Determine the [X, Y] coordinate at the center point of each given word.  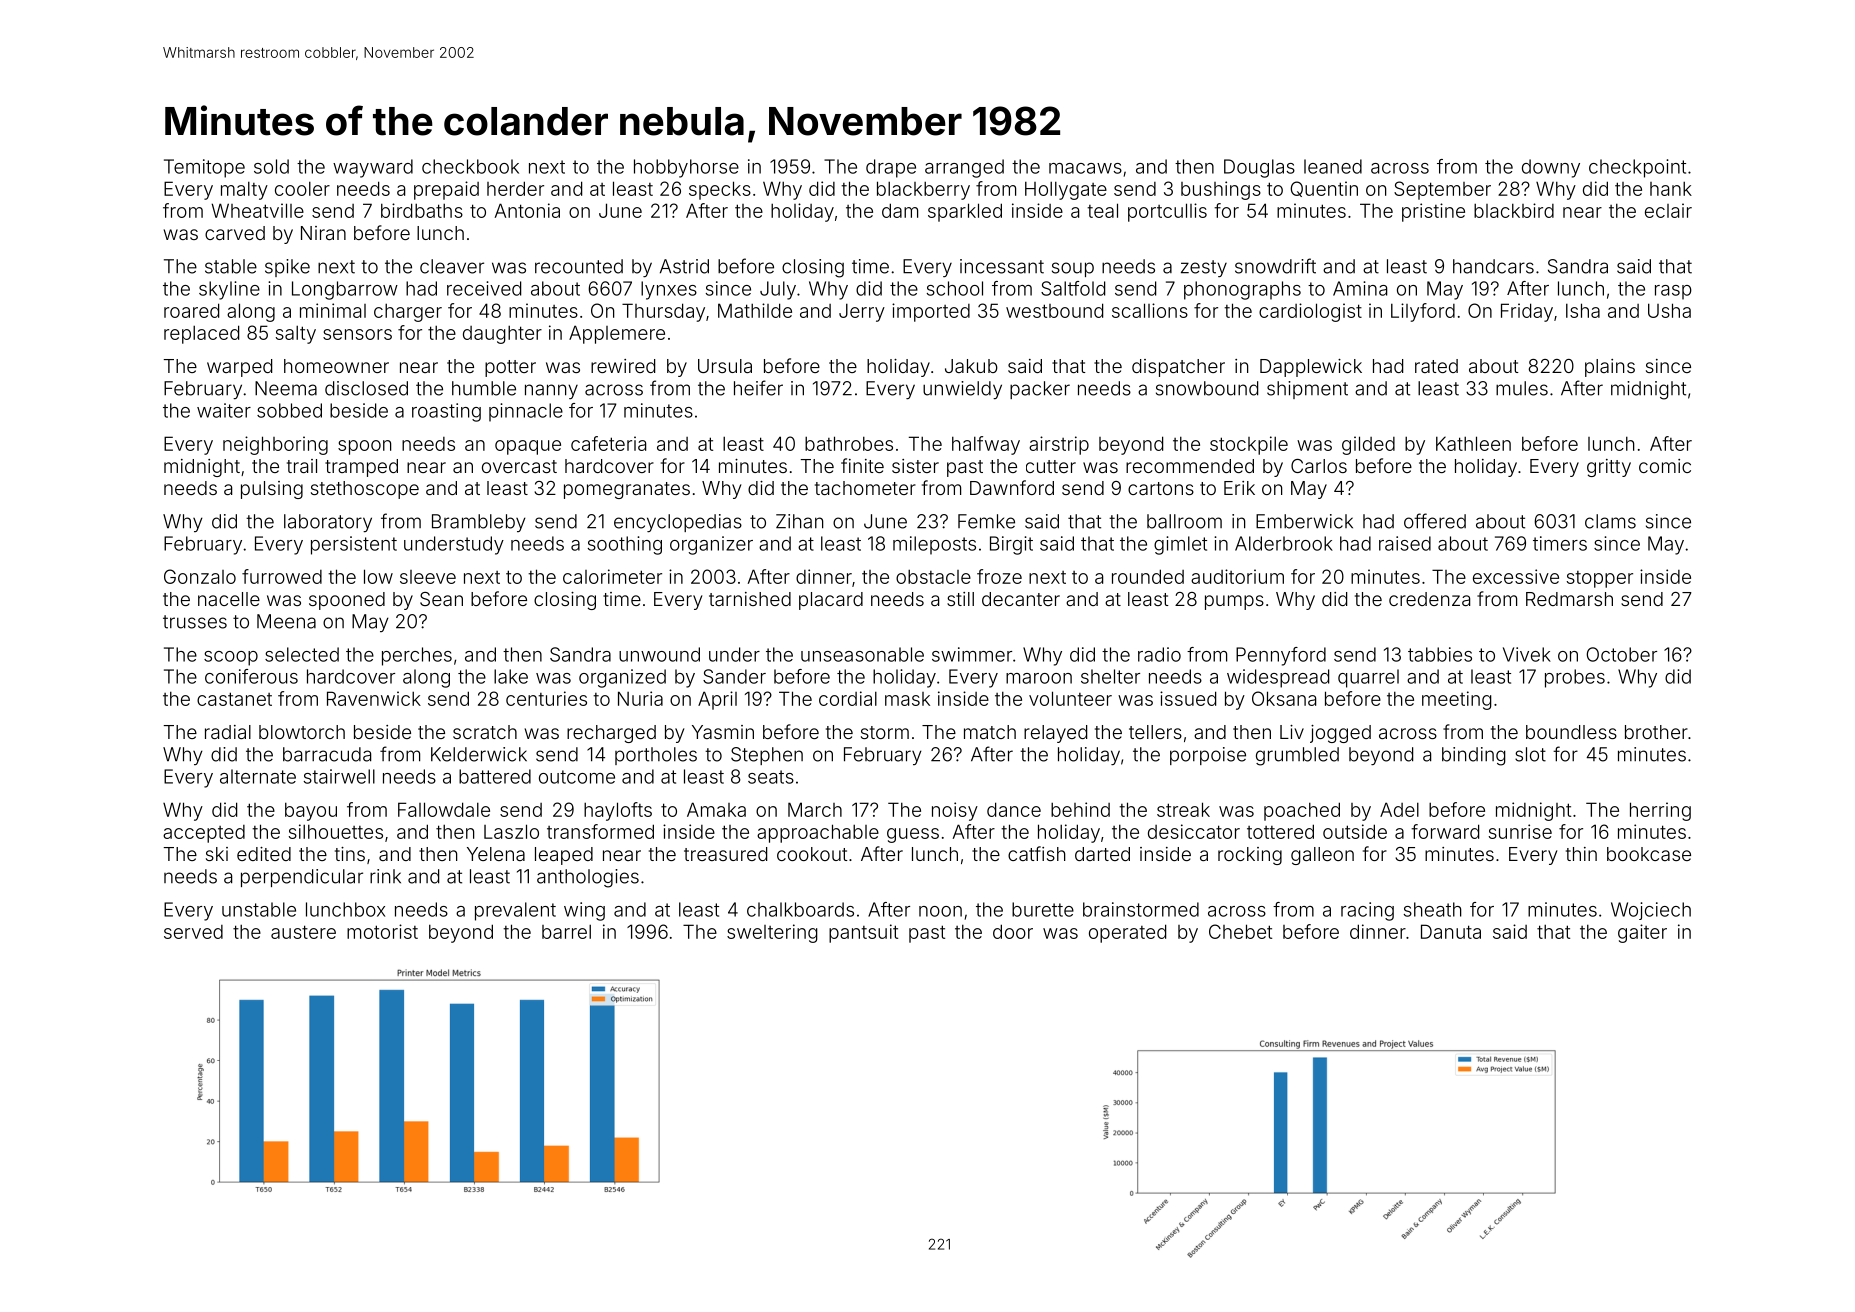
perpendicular [302, 878]
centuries [546, 698]
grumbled [1297, 756]
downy [1551, 168]
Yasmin [723, 732]
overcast [519, 466]
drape [891, 168]
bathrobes [849, 443]
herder [515, 188]
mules [1522, 388]
